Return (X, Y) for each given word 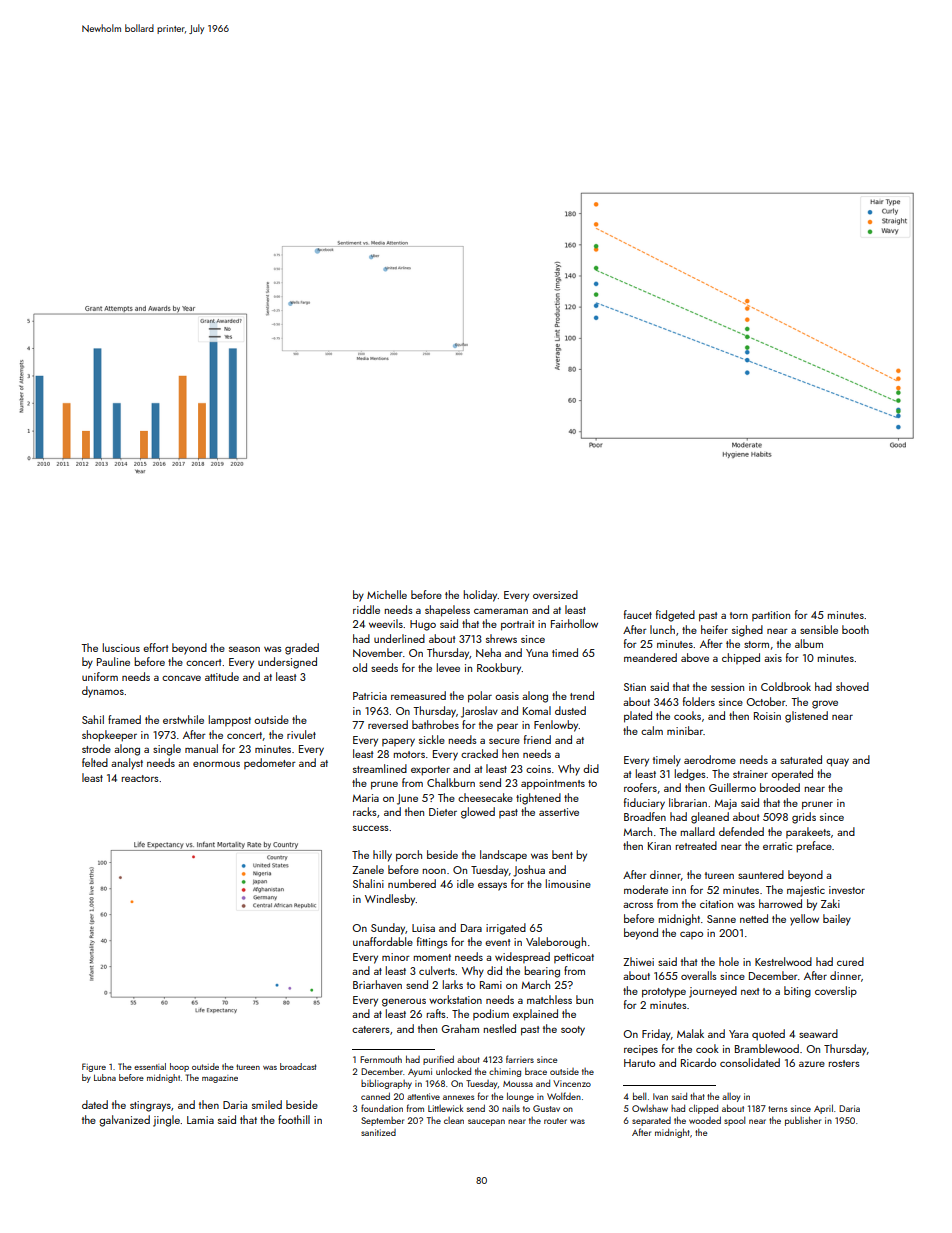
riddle (366, 609)
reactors (140, 778)
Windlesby (390, 900)
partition (771, 616)
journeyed (713, 992)
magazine (220, 1079)
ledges (690, 775)
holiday (481, 596)
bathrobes (435, 724)
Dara (471, 928)
